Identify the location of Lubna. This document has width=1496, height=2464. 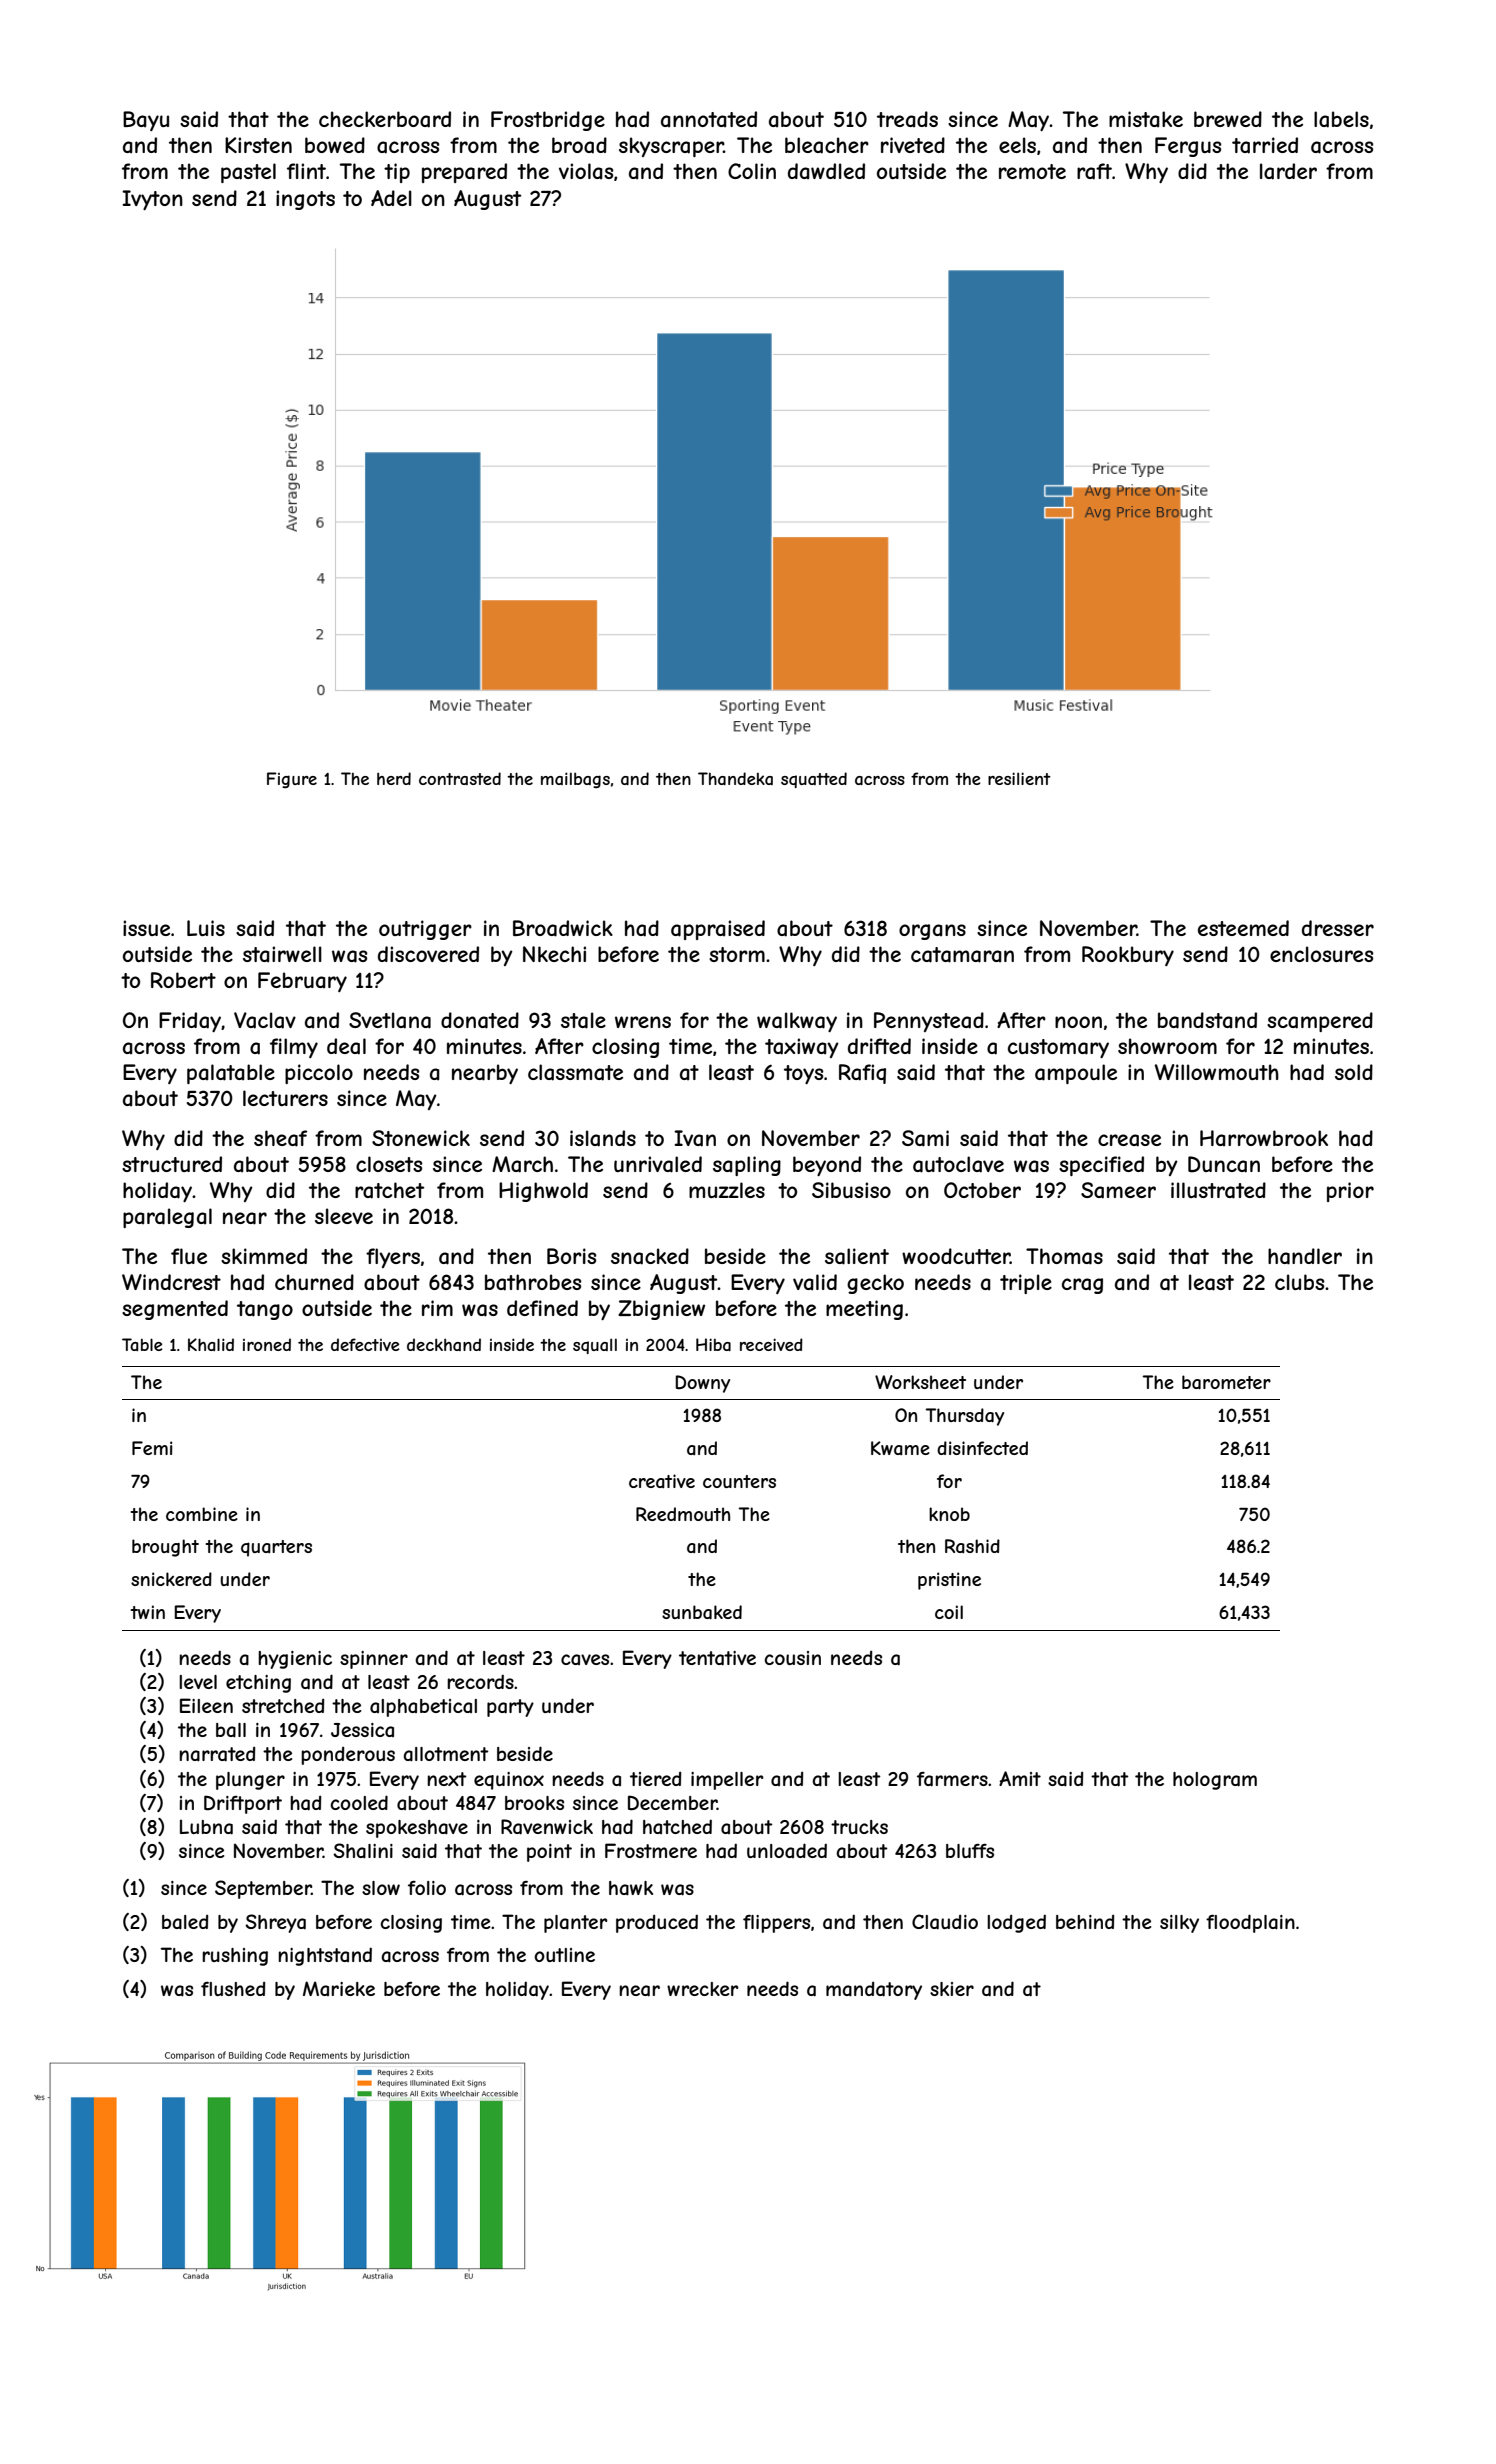
(206, 1827).
